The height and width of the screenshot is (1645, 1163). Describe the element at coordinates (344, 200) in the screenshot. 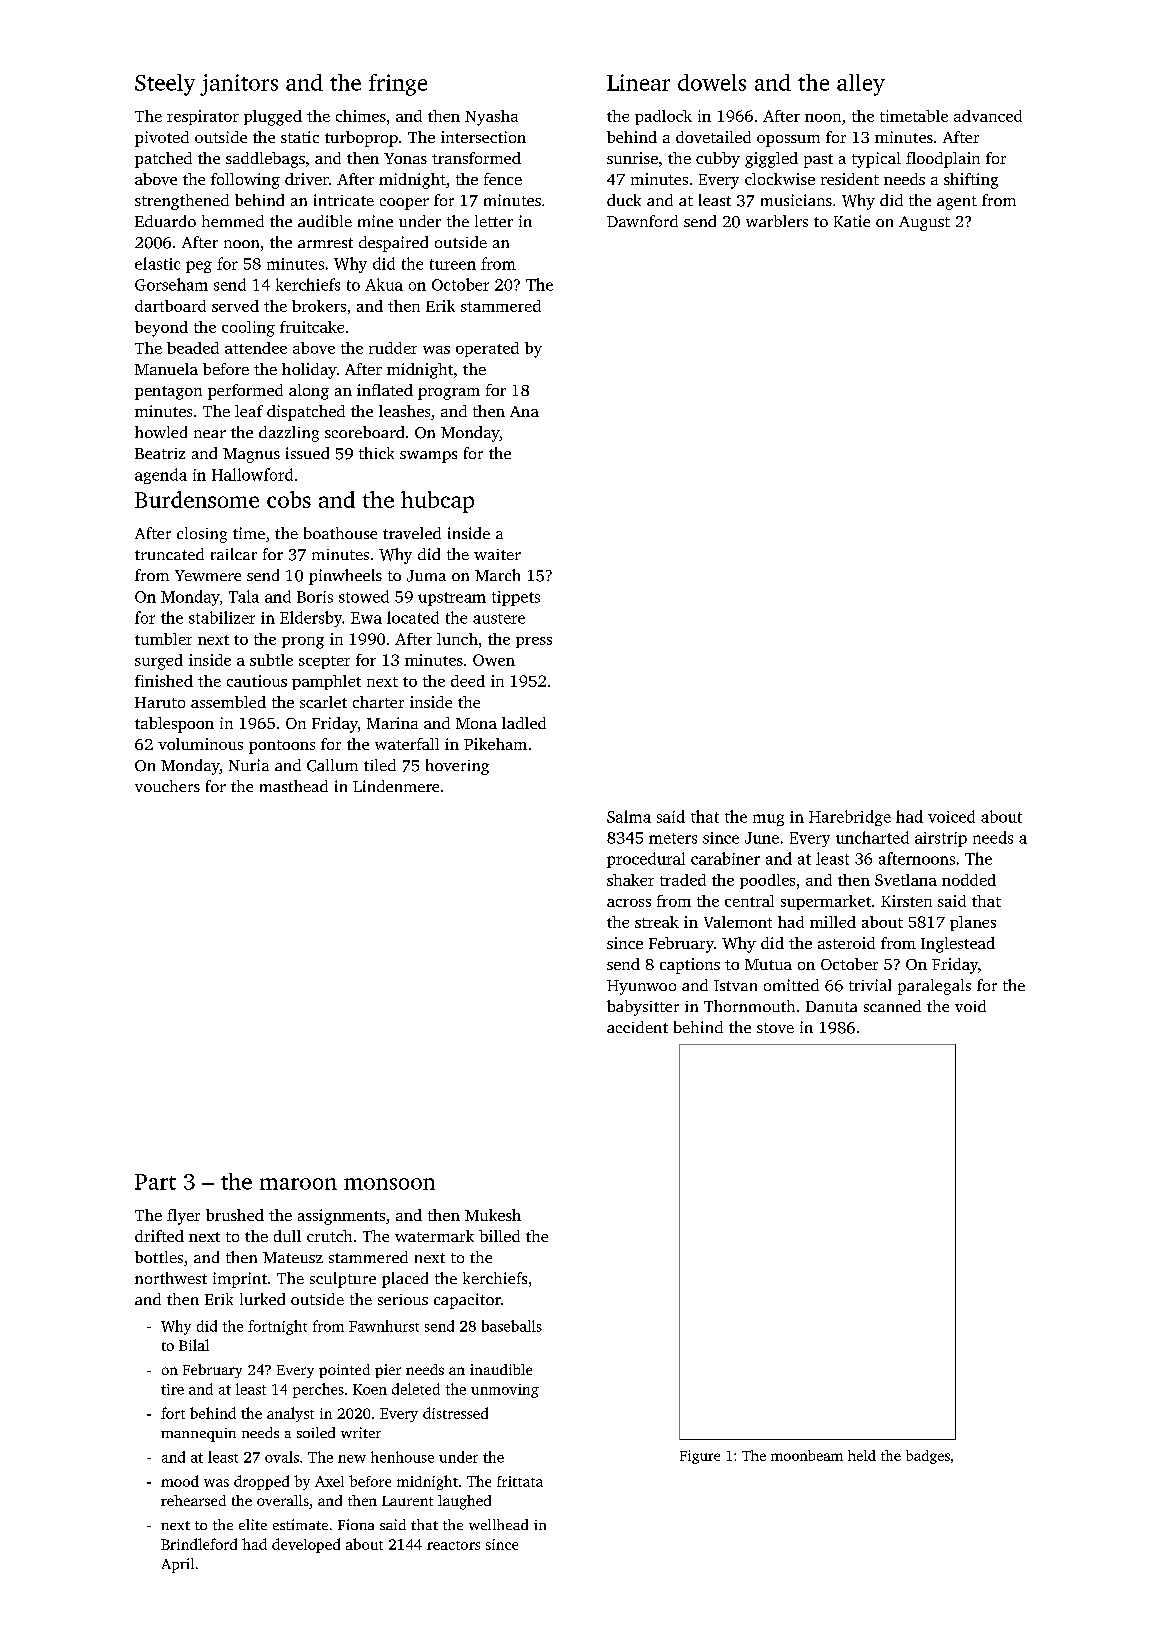

I see `intricate` at that location.
